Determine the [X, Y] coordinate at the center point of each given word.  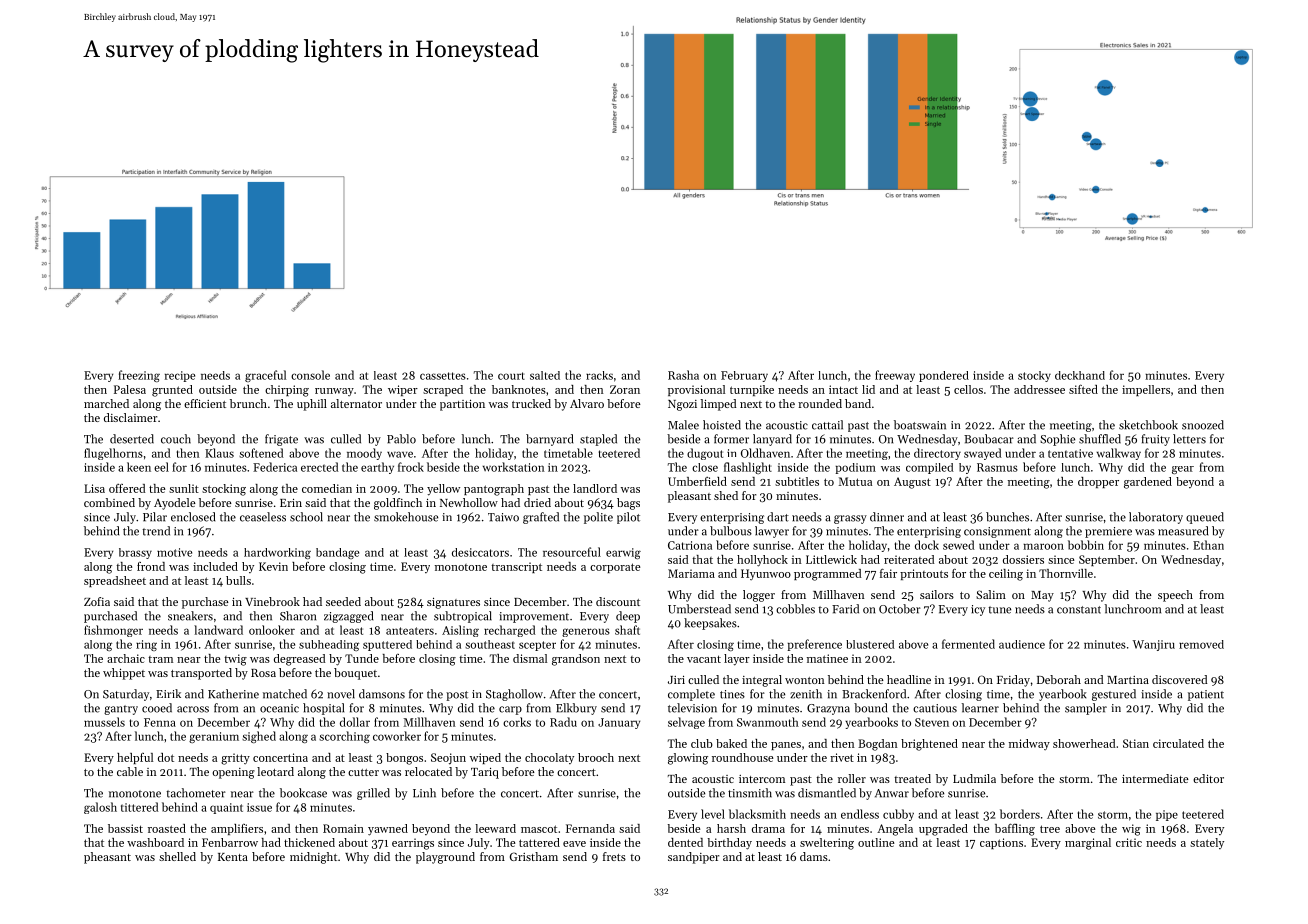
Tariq [485, 773]
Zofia [97, 601]
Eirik [168, 693]
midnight [313, 858]
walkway [1119, 454]
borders [1020, 814]
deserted [132, 439]
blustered [870, 644]
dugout [705, 454]
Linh [424, 793]
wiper [403, 390]
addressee [1039, 389]
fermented [968, 644]
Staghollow [514, 695]
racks [599, 375]
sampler [1086, 709]
